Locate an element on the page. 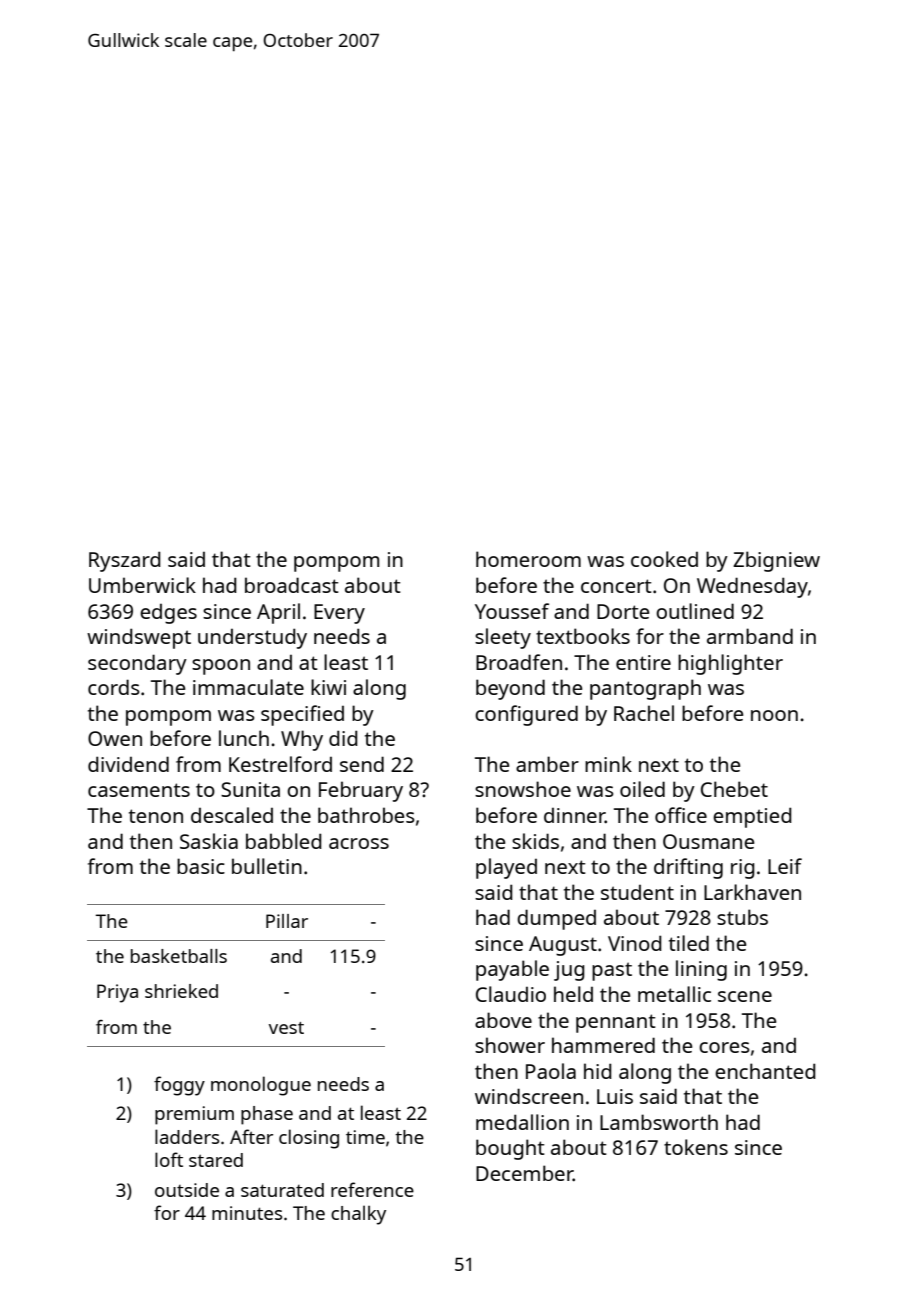 The width and height of the image is (908, 1316). tokens is located at coordinates (696, 1147).
